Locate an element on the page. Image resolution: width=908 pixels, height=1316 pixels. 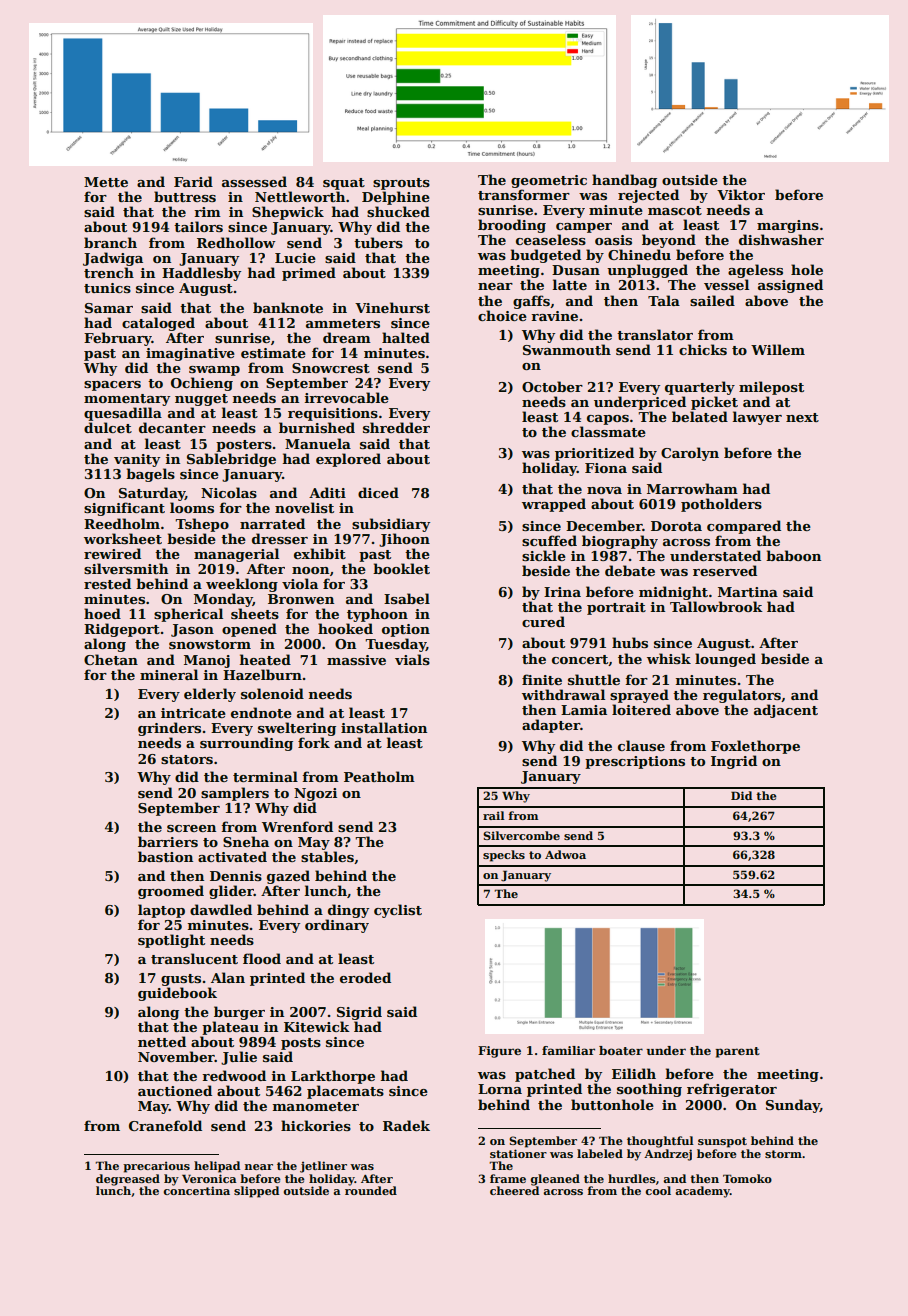
compared is located at coordinates (744, 527).
